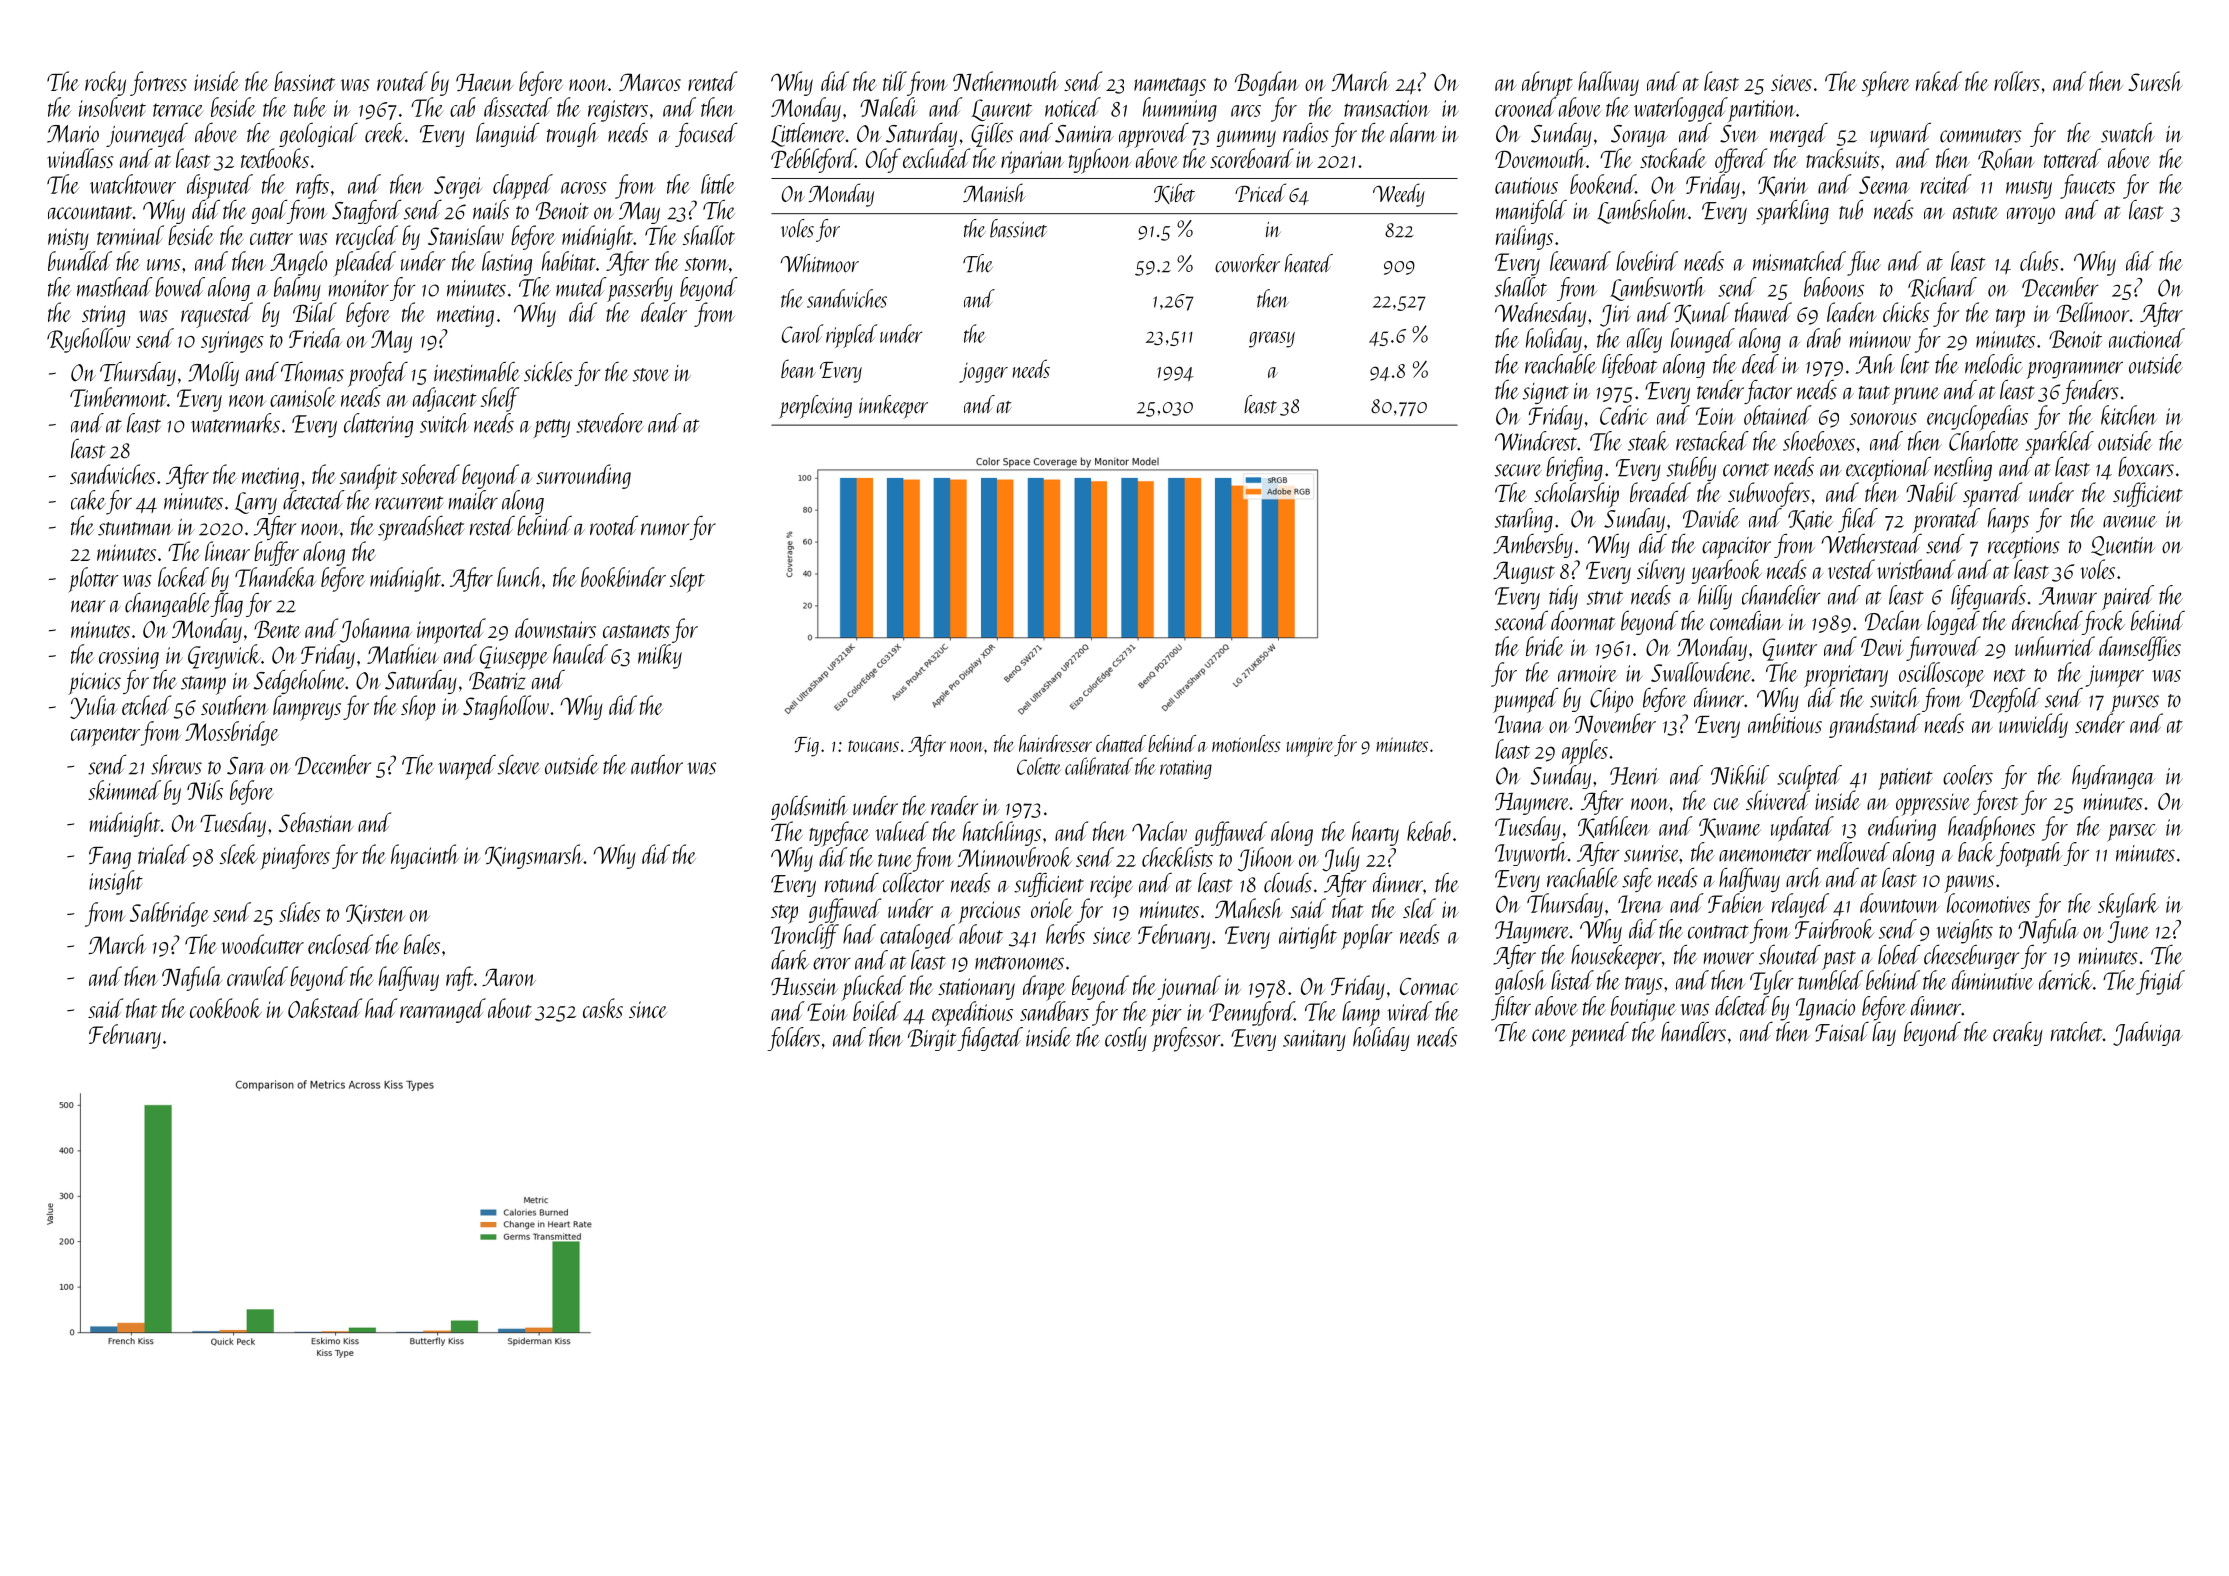  Describe the element at coordinates (1647, 261) in the page. I see `lovebird` at that location.
